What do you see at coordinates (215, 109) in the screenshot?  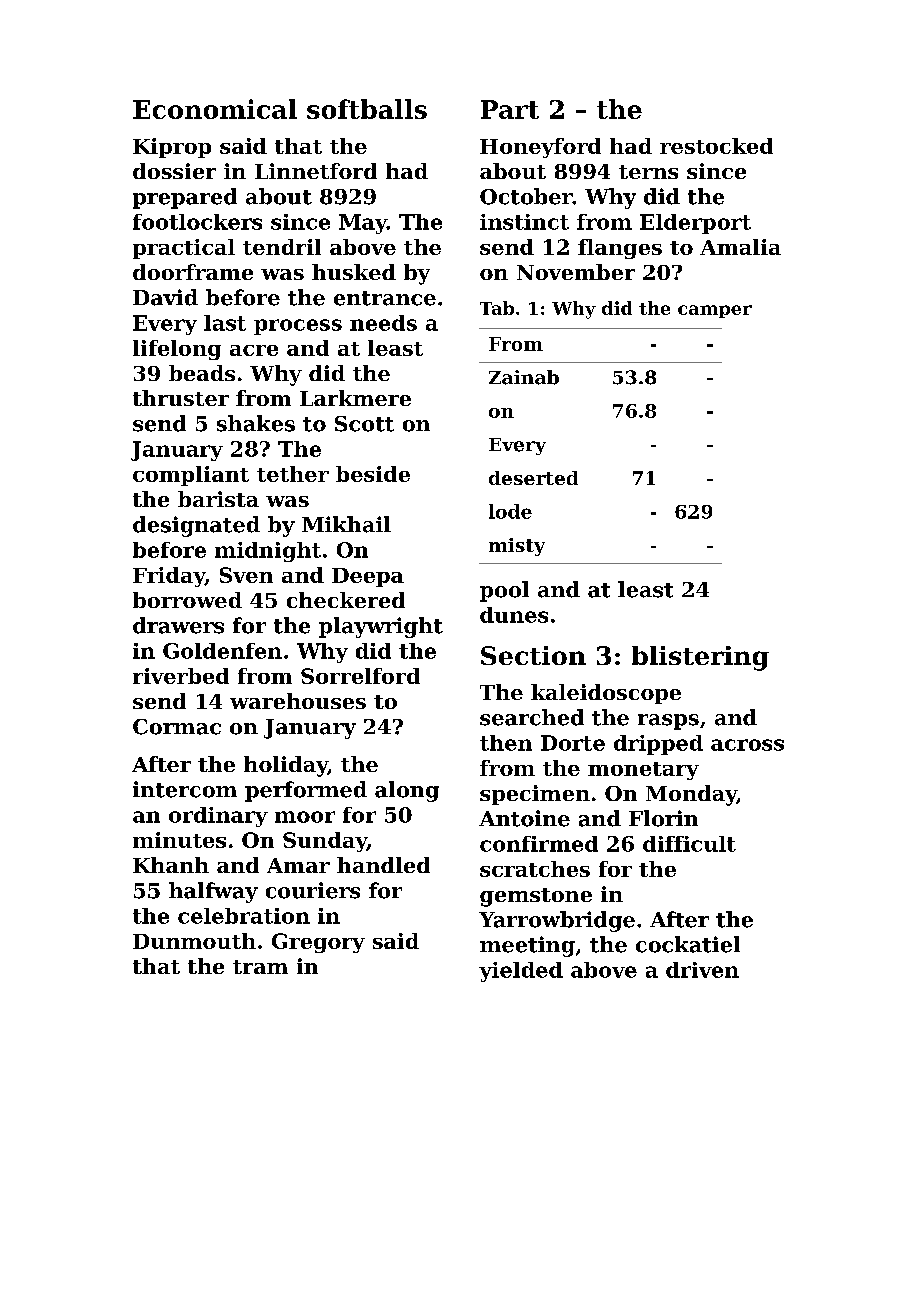 I see `Economical` at bounding box center [215, 109].
